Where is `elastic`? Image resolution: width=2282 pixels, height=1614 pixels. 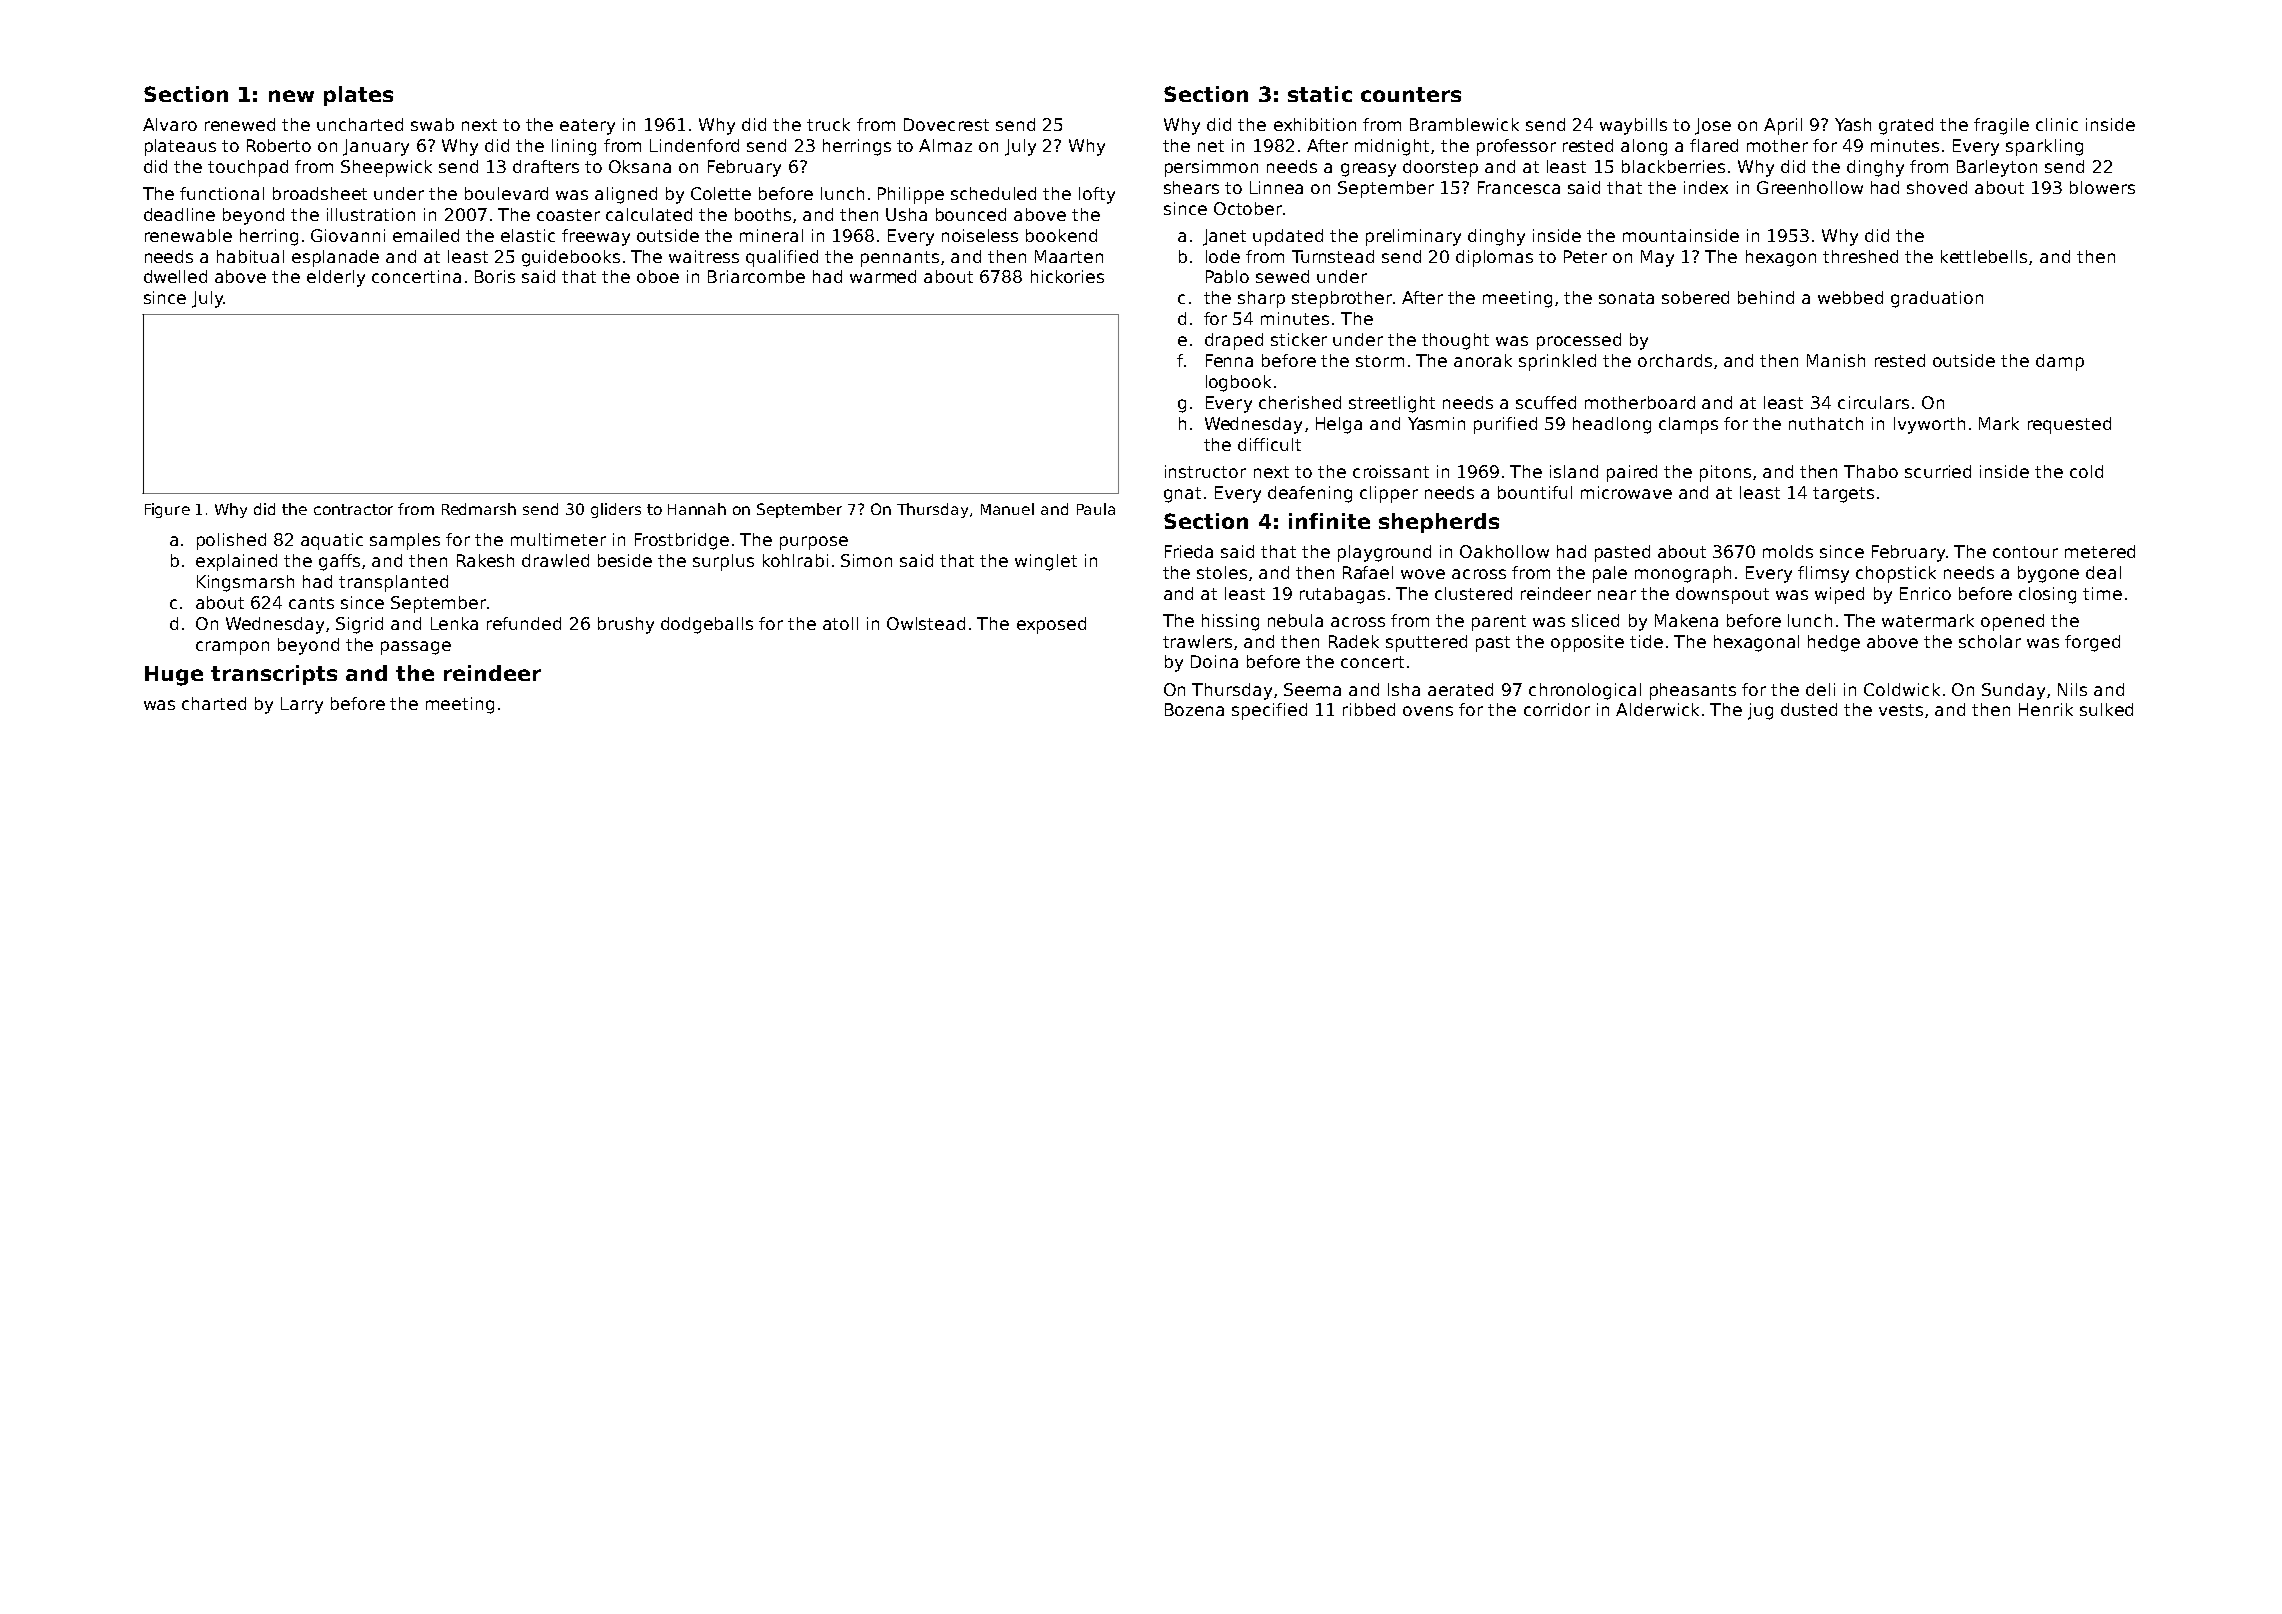
elastic is located at coordinates (528, 235).
